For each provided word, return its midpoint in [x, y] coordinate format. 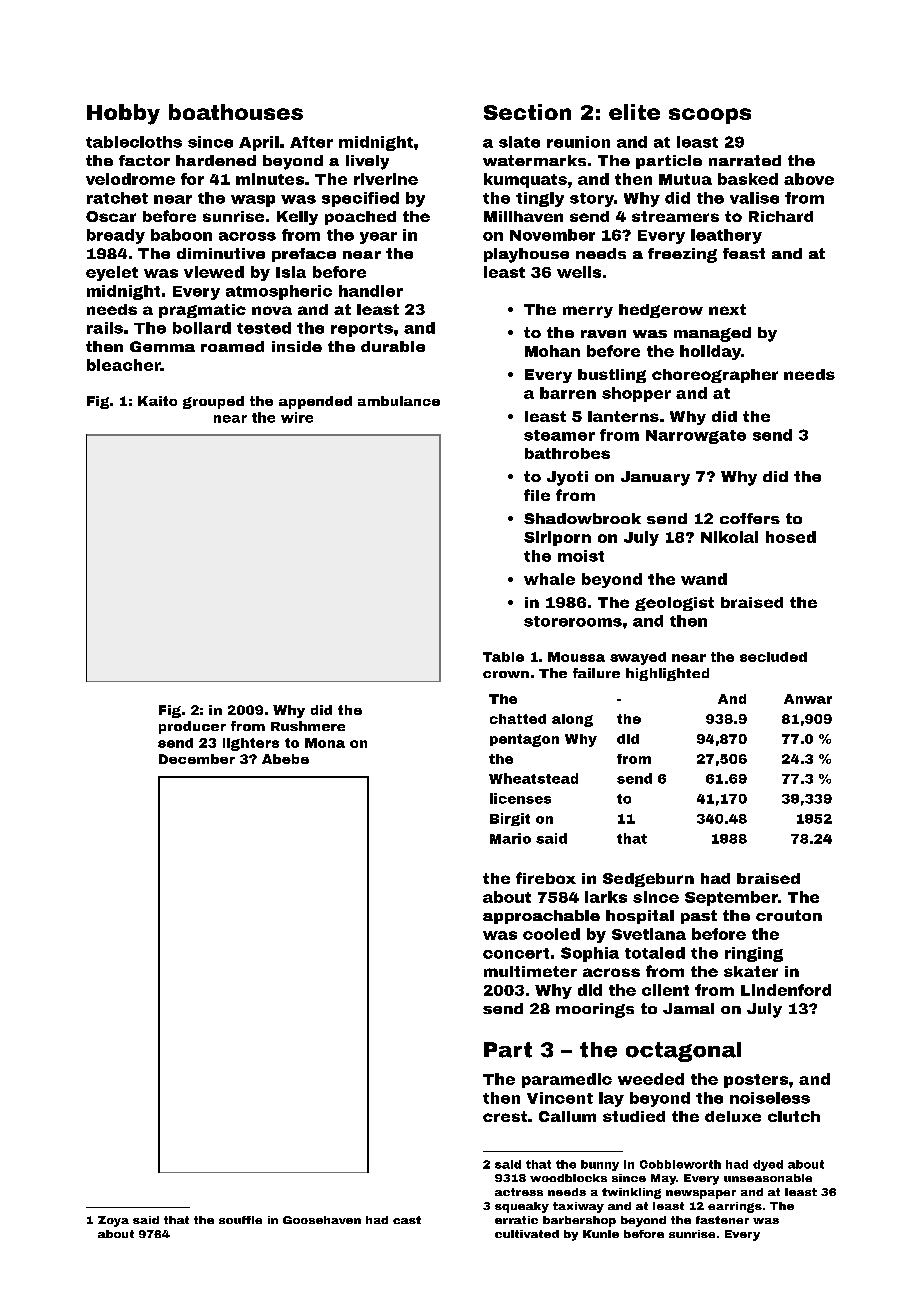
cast [407, 1220]
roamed [232, 346]
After [311, 142]
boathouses [236, 112]
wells [579, 272]
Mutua [685, 179]
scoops [710, 116]
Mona [325, 743]
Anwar [808, 699]
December [197, 759]
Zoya [113, 1221]
